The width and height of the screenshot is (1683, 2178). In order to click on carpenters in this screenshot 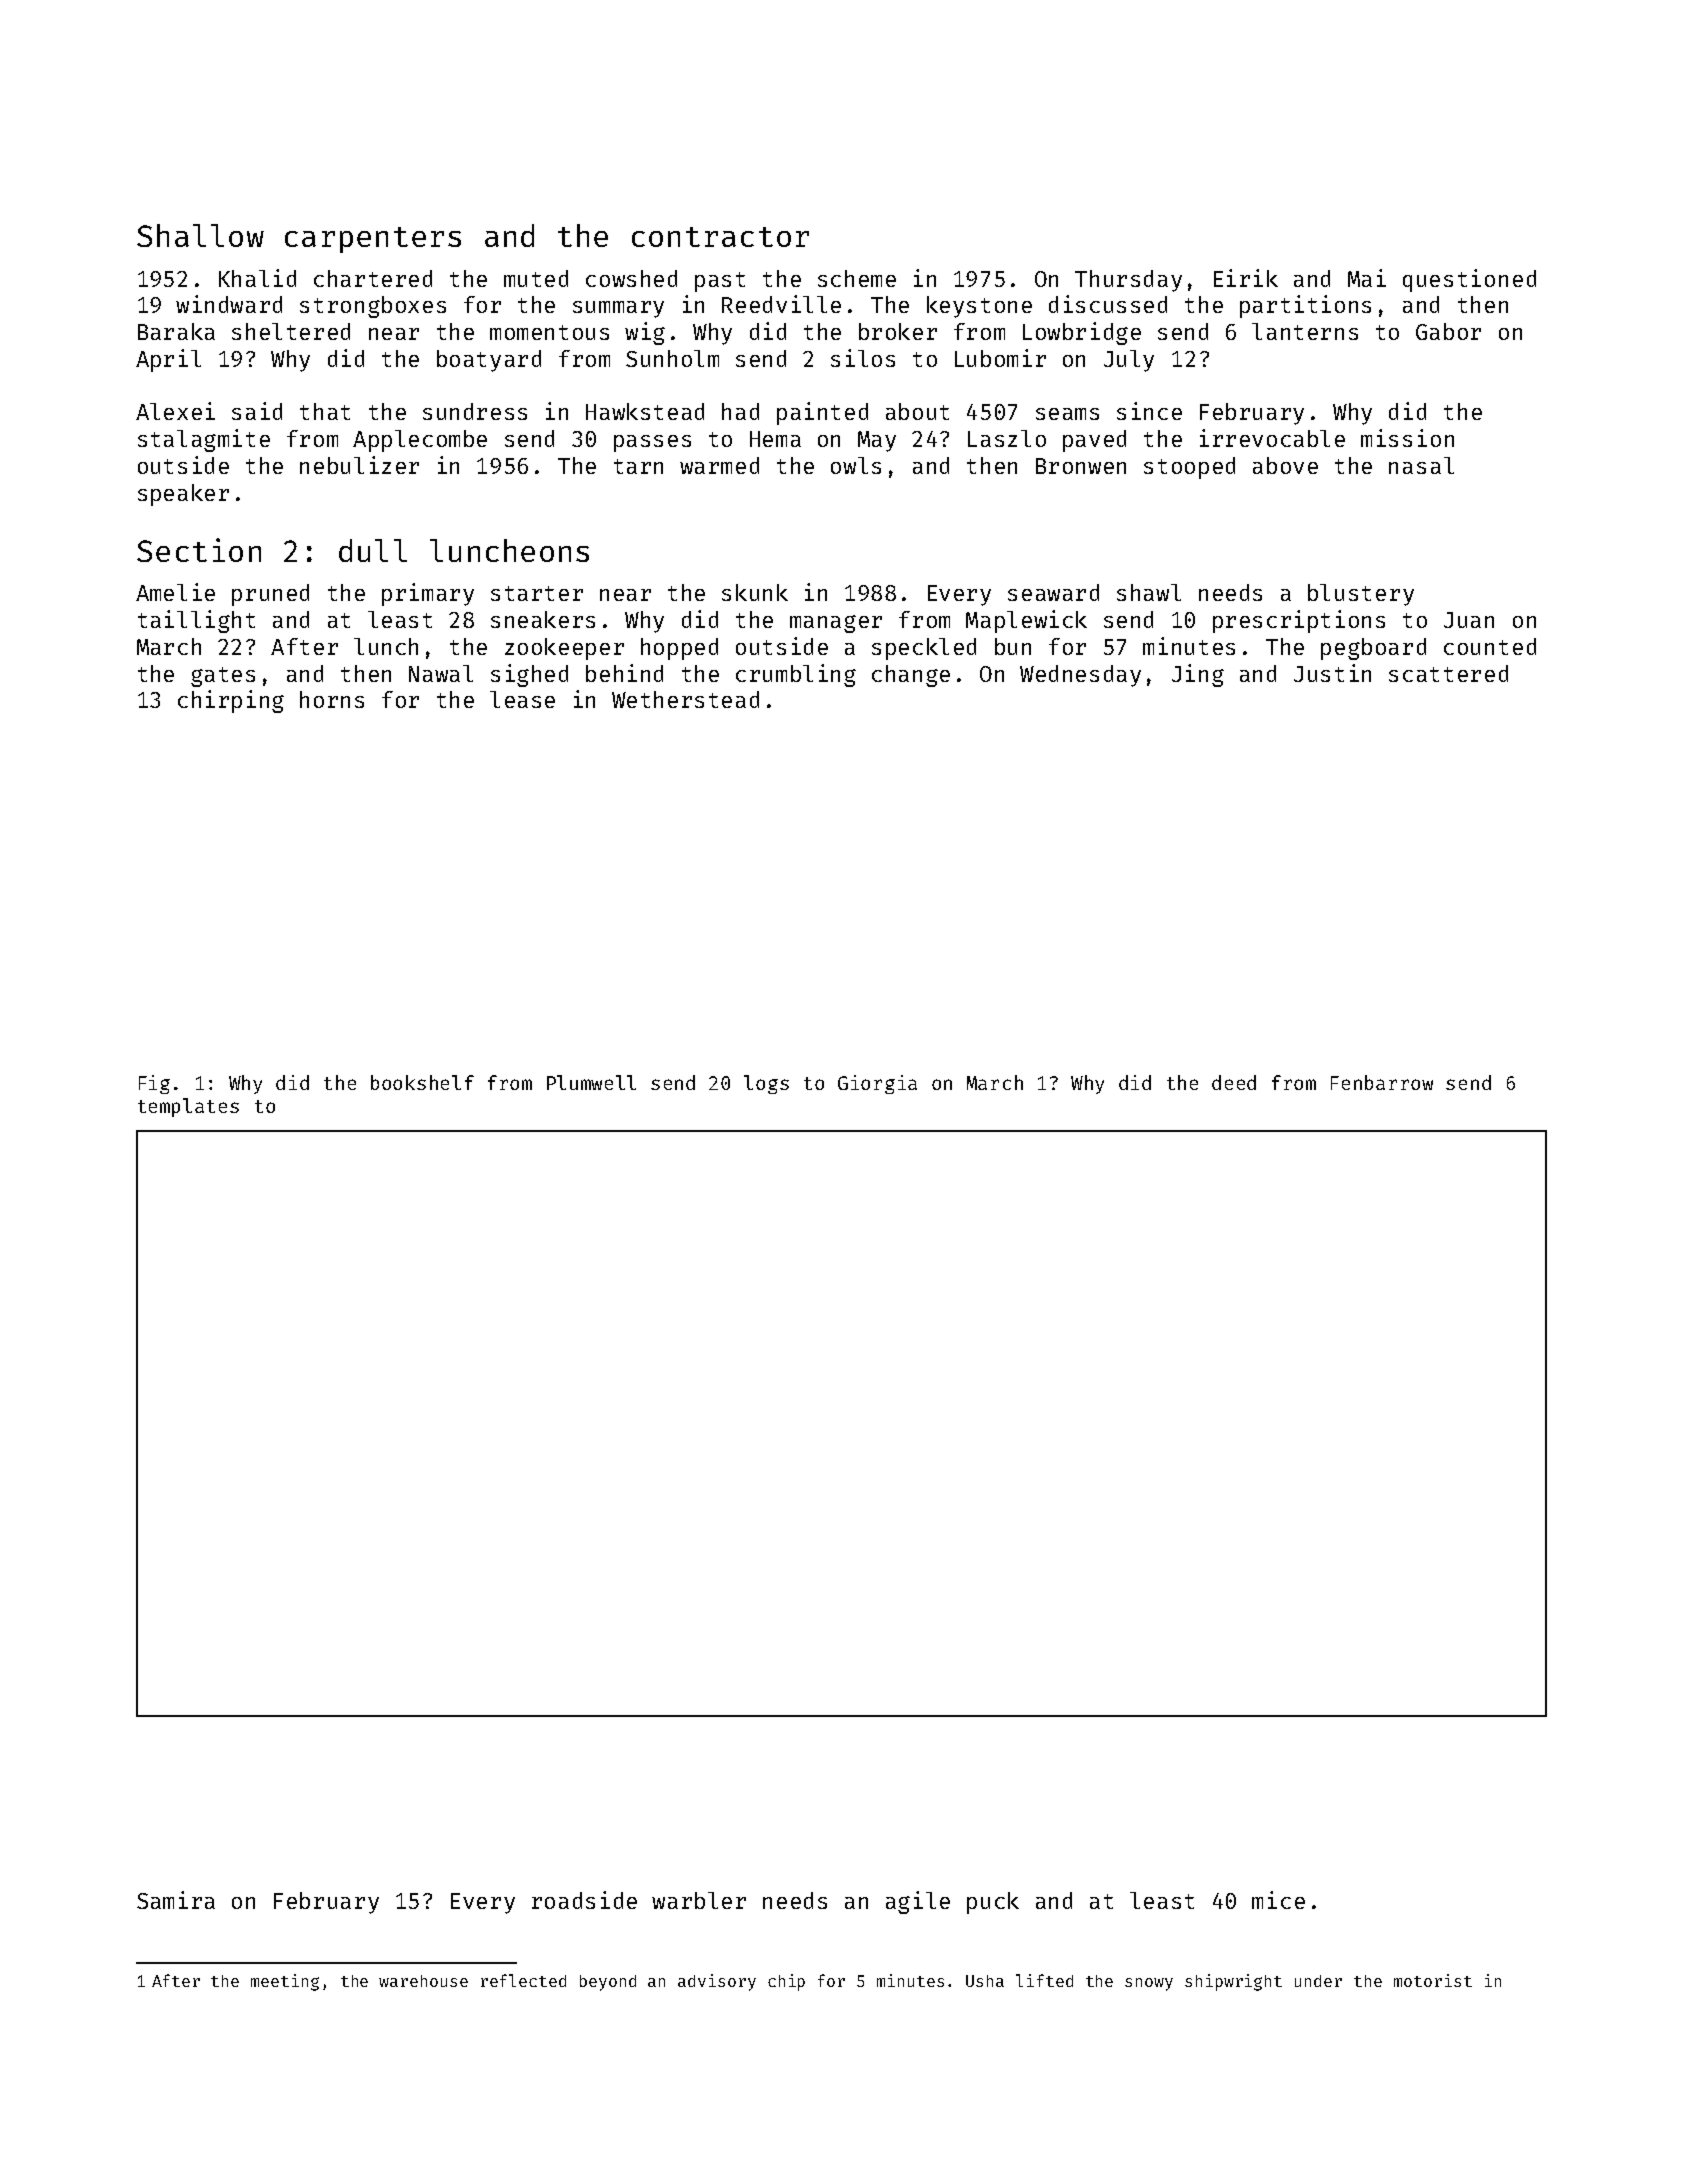, I will do `click(373, 240)`.
